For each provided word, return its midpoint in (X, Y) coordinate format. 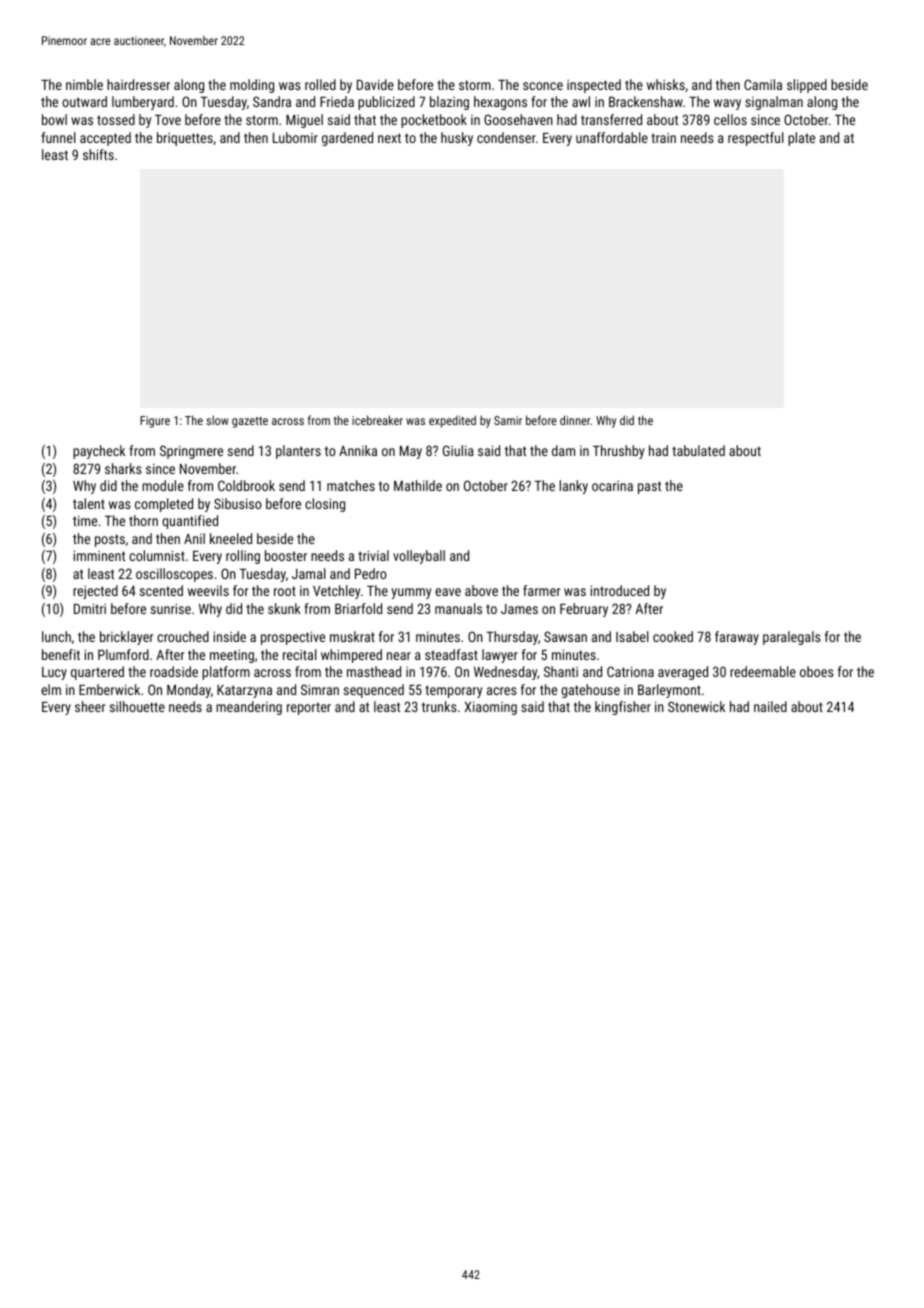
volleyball (419, 557)
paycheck (99, 452)
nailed (770, 706)
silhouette (137, 706)
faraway (737, 638)
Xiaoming (490, 708)
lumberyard (143, 103)
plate (801, 139)
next (389, 138)
